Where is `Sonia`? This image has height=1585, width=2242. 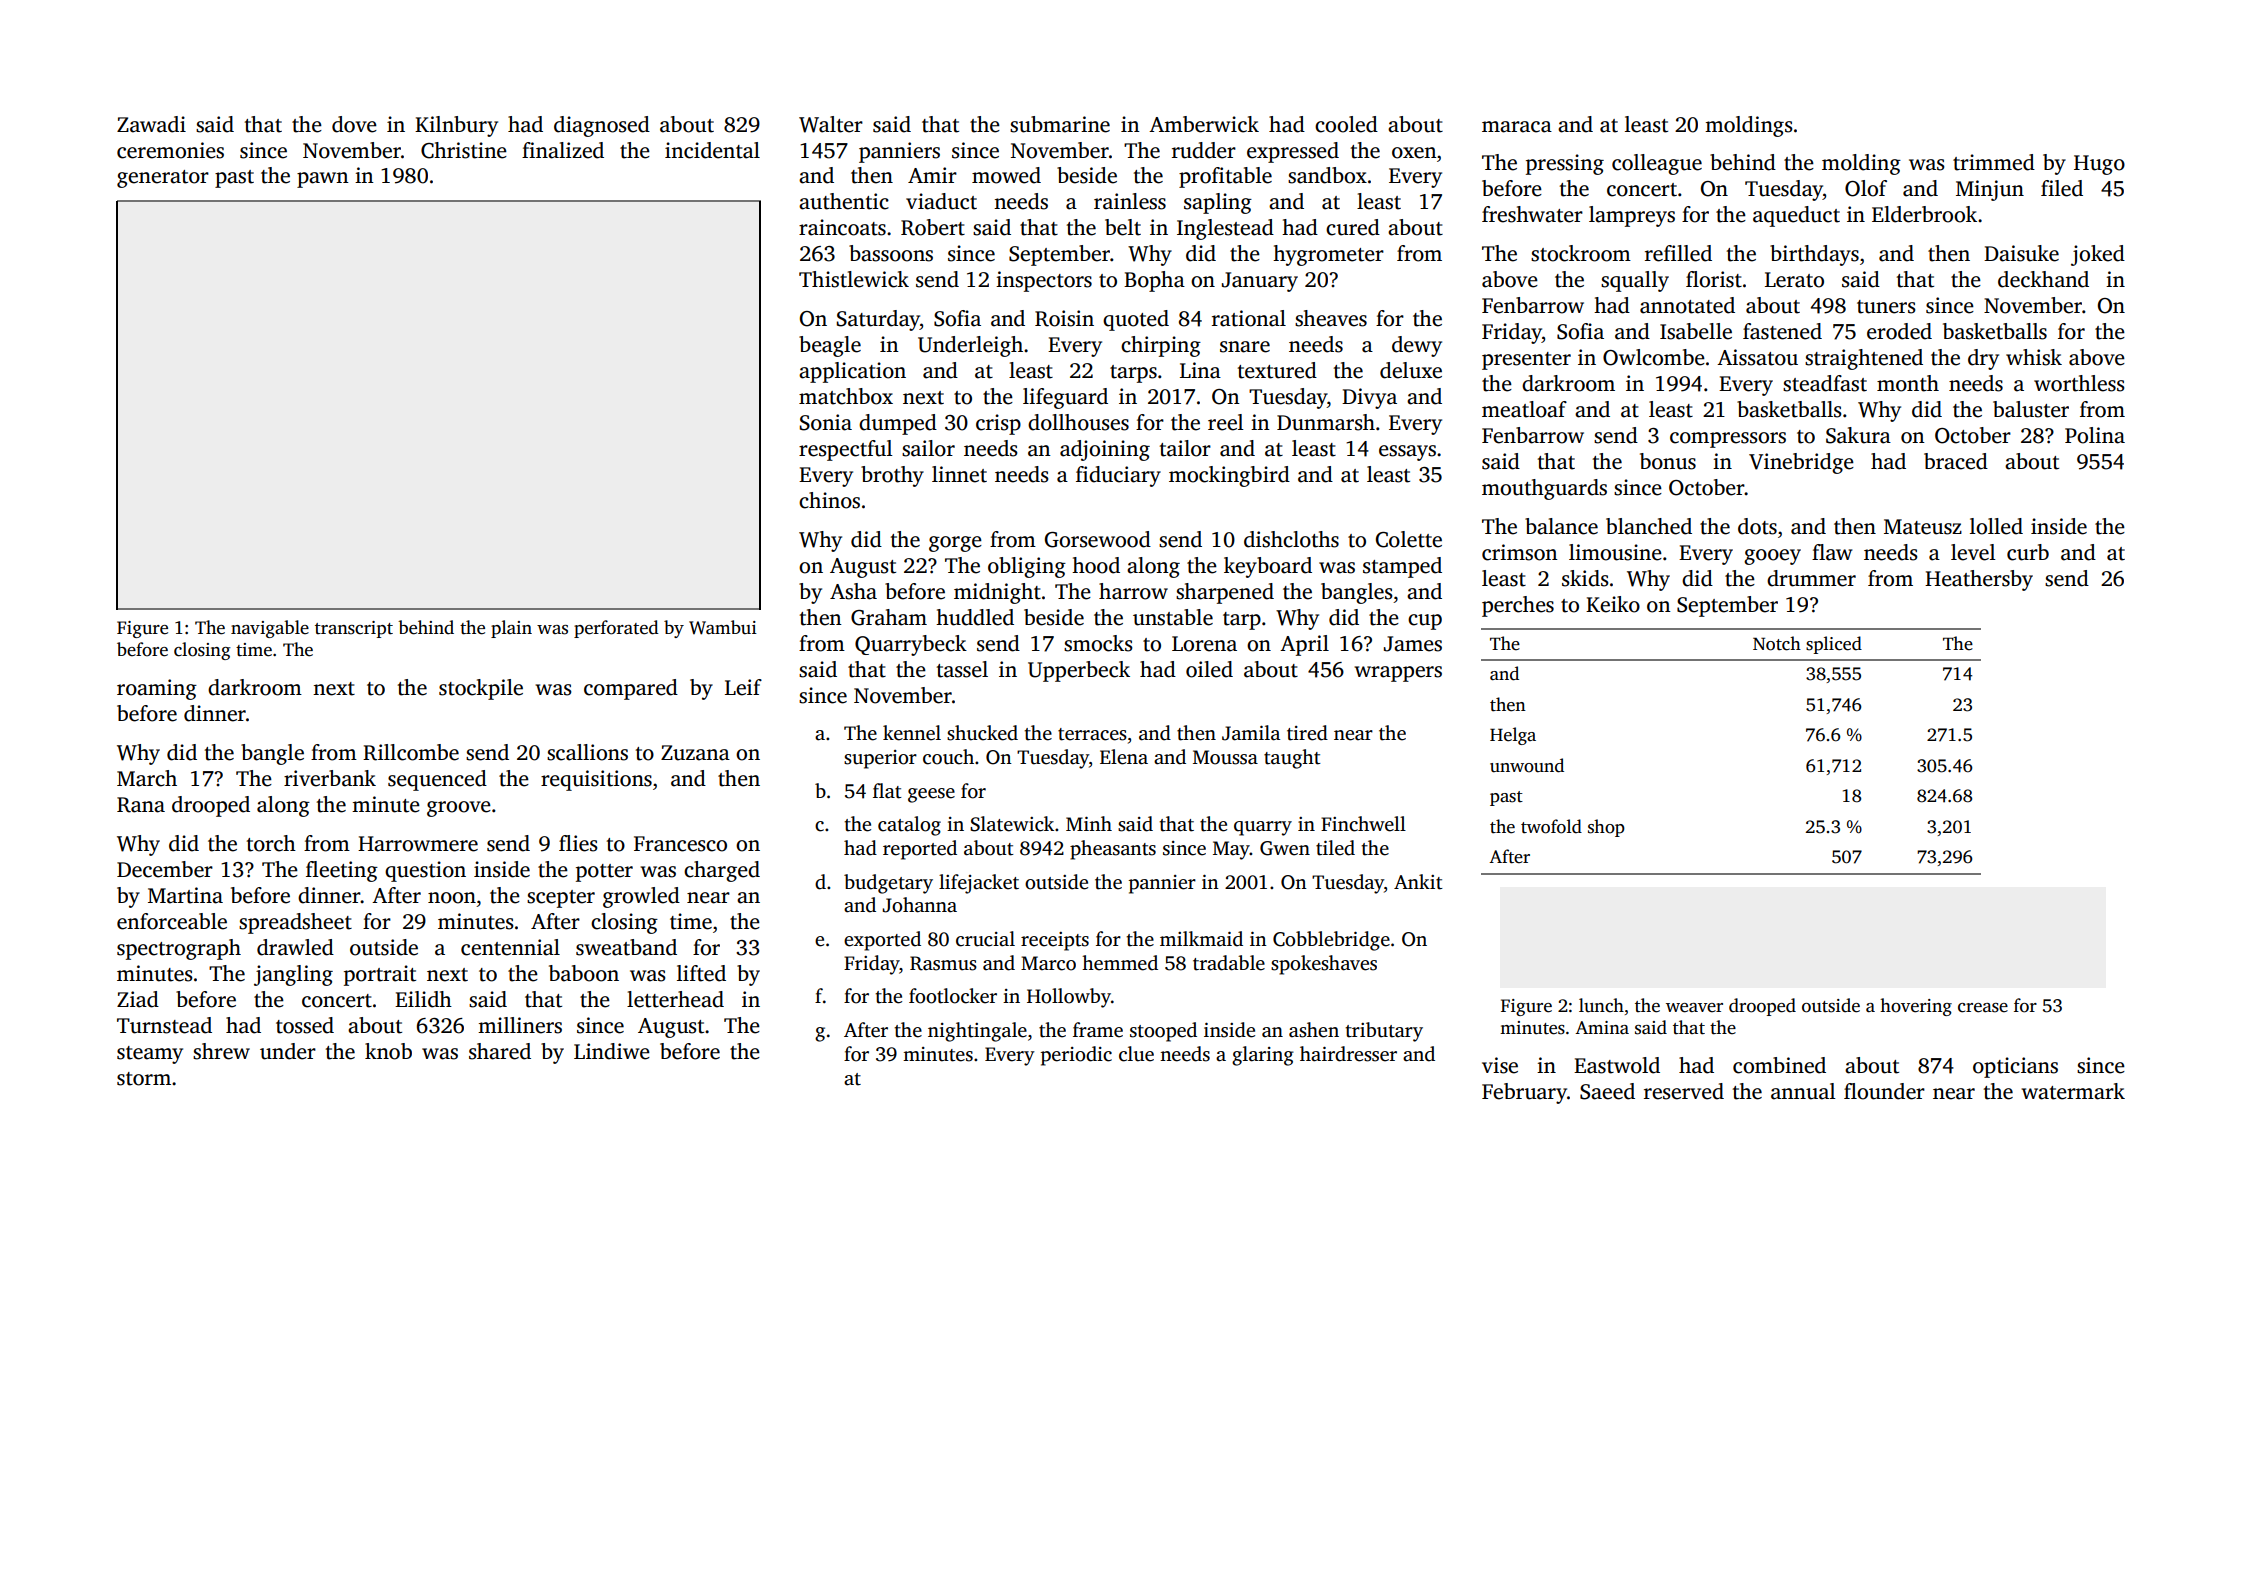 Sonia is located at coordinates (826, 422).
